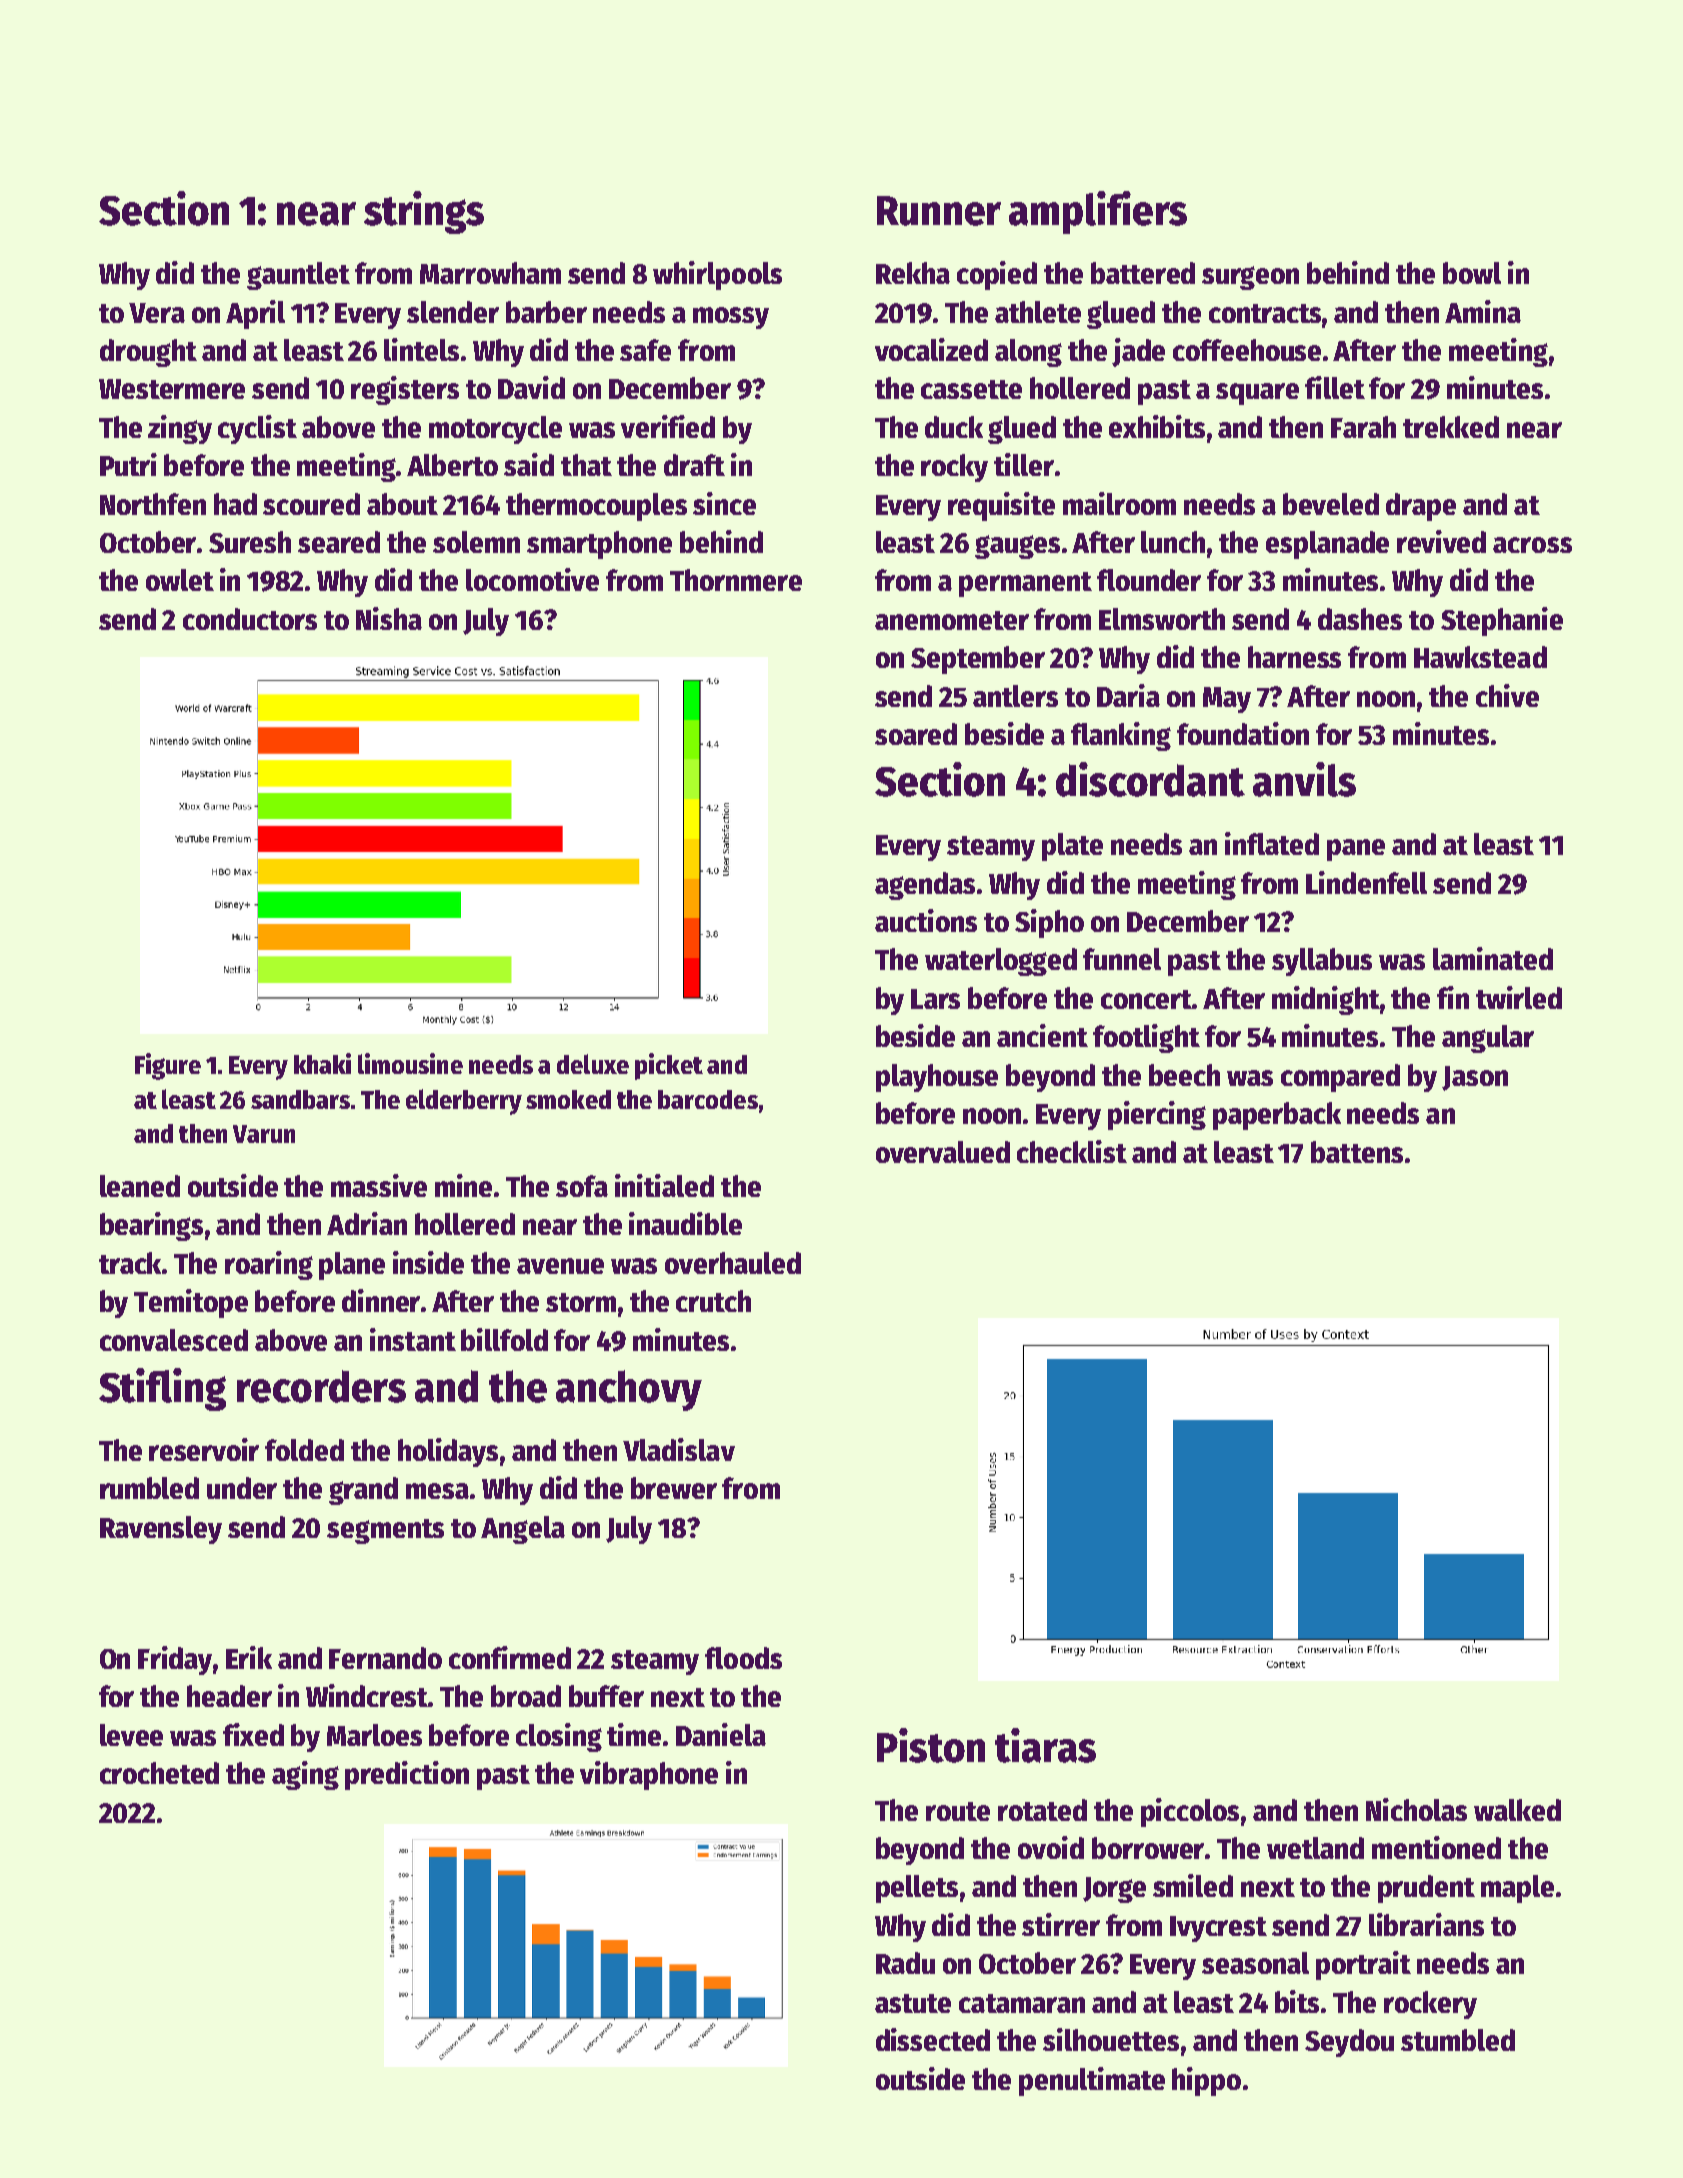 This screenshot has height=2178, width=1683. I want to click on crocheted, so click(159, 1773).
